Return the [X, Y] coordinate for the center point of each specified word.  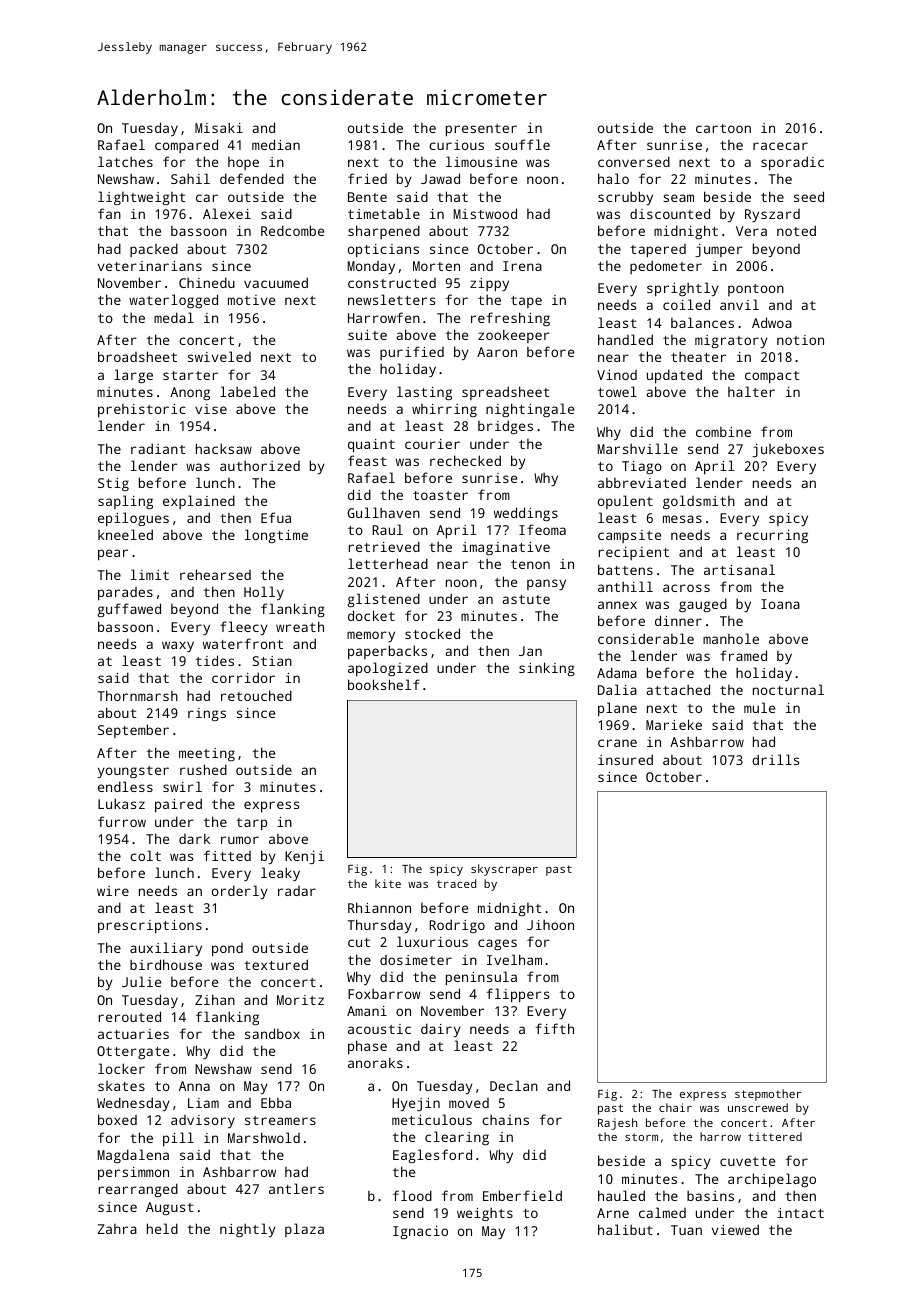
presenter [481, 130]
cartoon [723, 128]
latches [125, 161]
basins [710, 1195]
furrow [122, 821]
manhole [731, 638]
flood [412, 1195]
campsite [629, 536]
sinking [547, 669]
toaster [440, 495]
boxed [117, 1119]
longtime [276, 536]
